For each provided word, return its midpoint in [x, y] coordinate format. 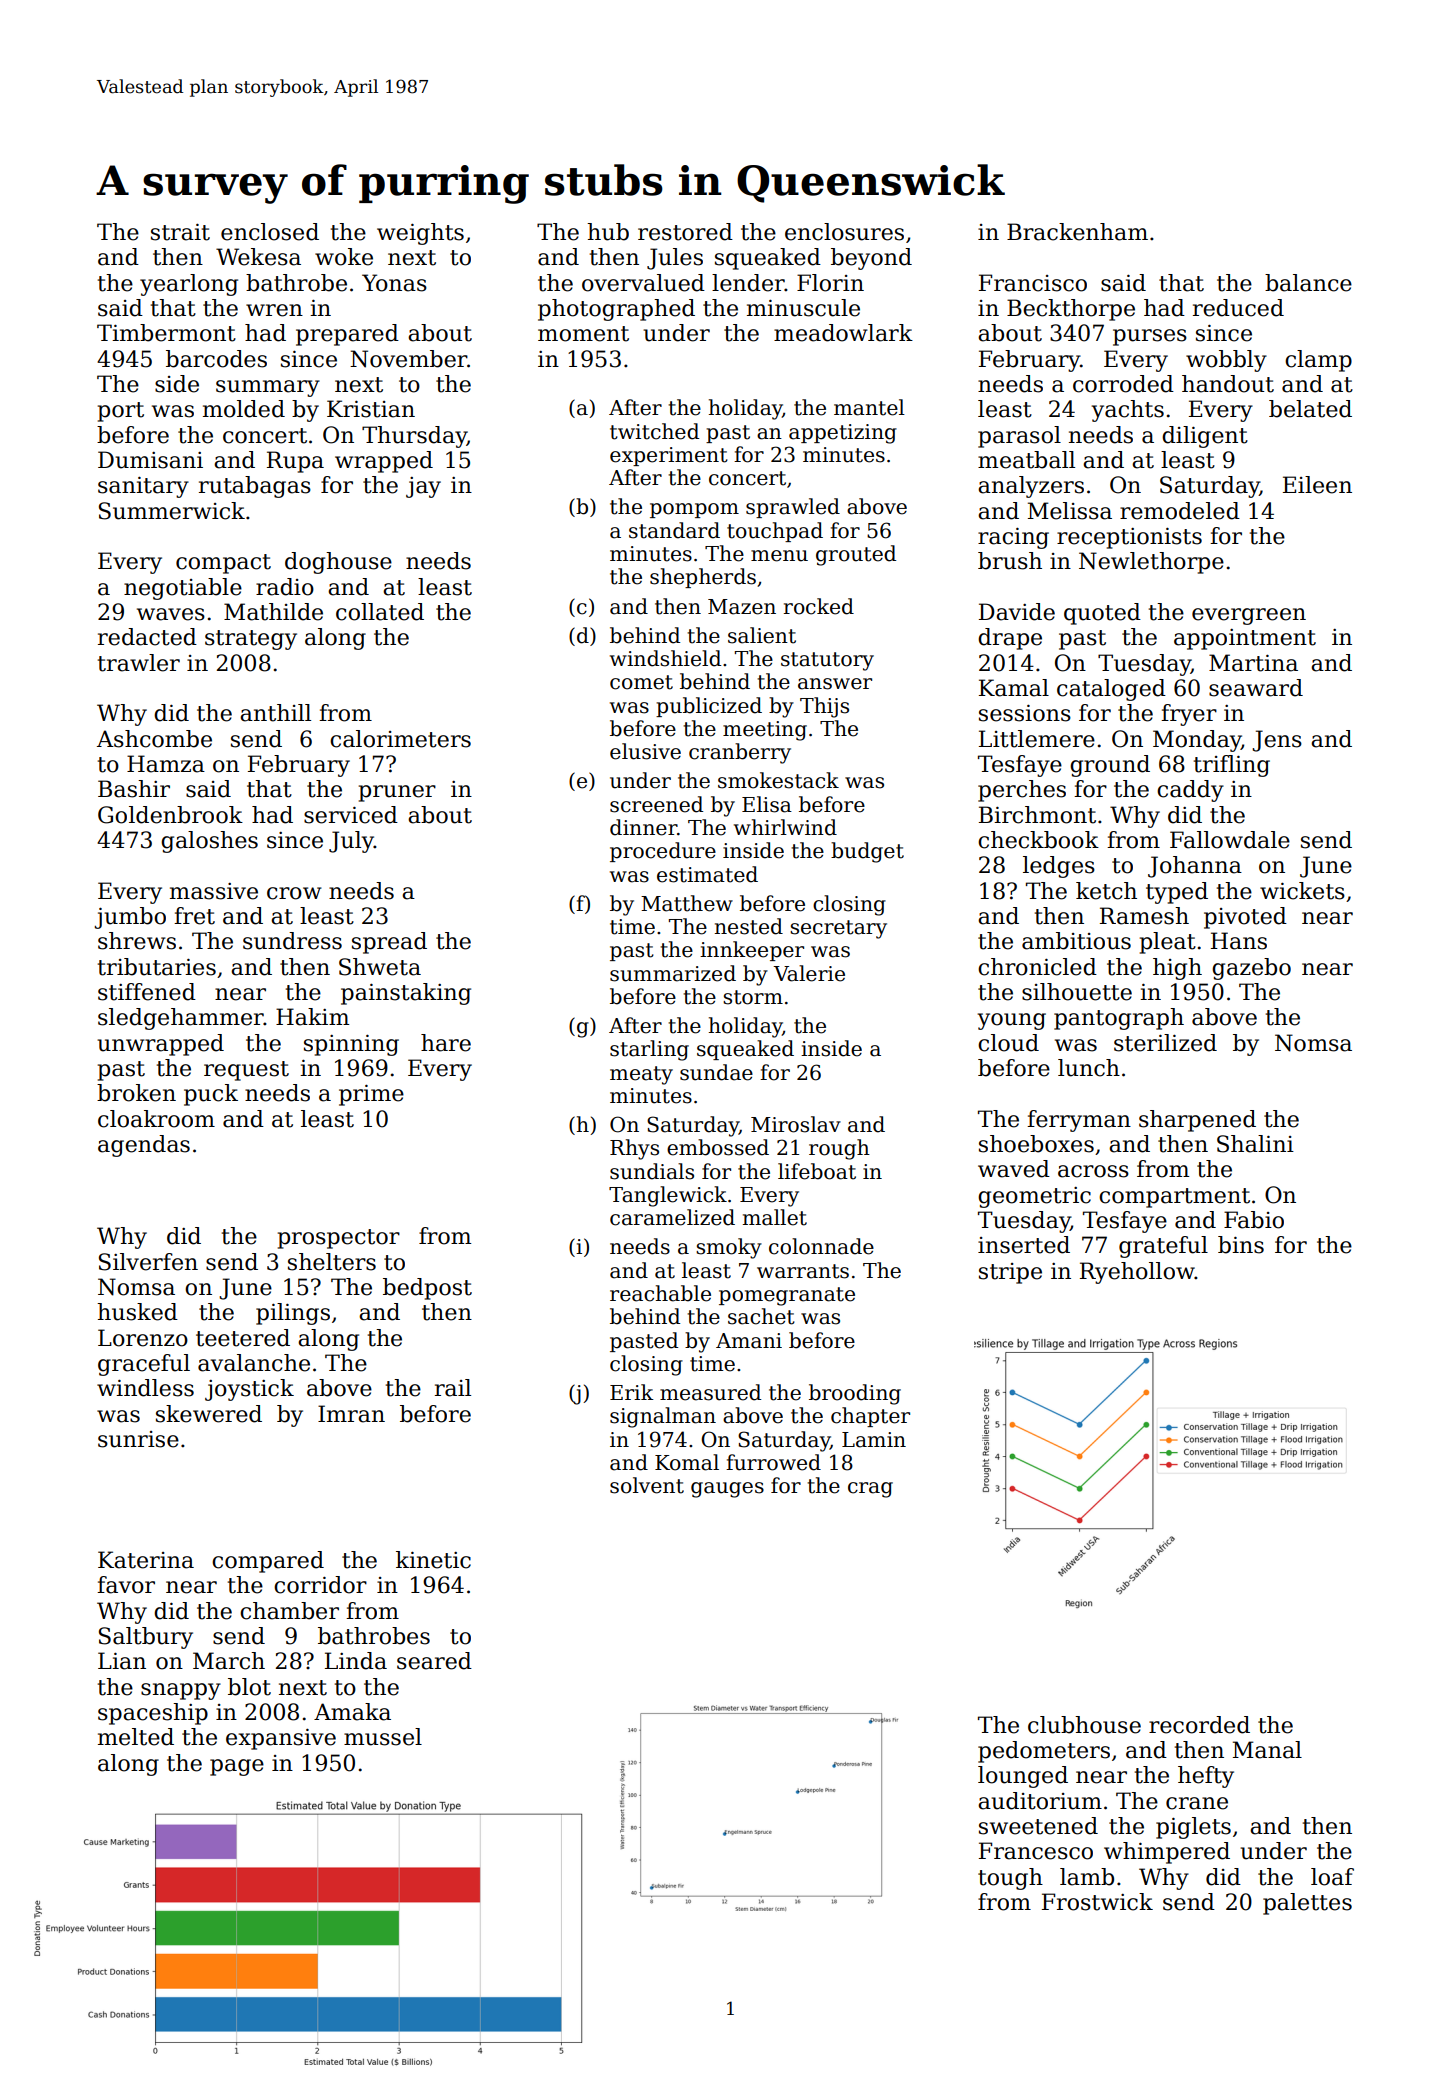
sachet [761, 1316]
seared [434, 1661]
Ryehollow [1137, 1273]
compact [223, 564]
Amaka [352, 1712]
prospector [339, 1239]
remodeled [1180, 511]
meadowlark [843, 333]
